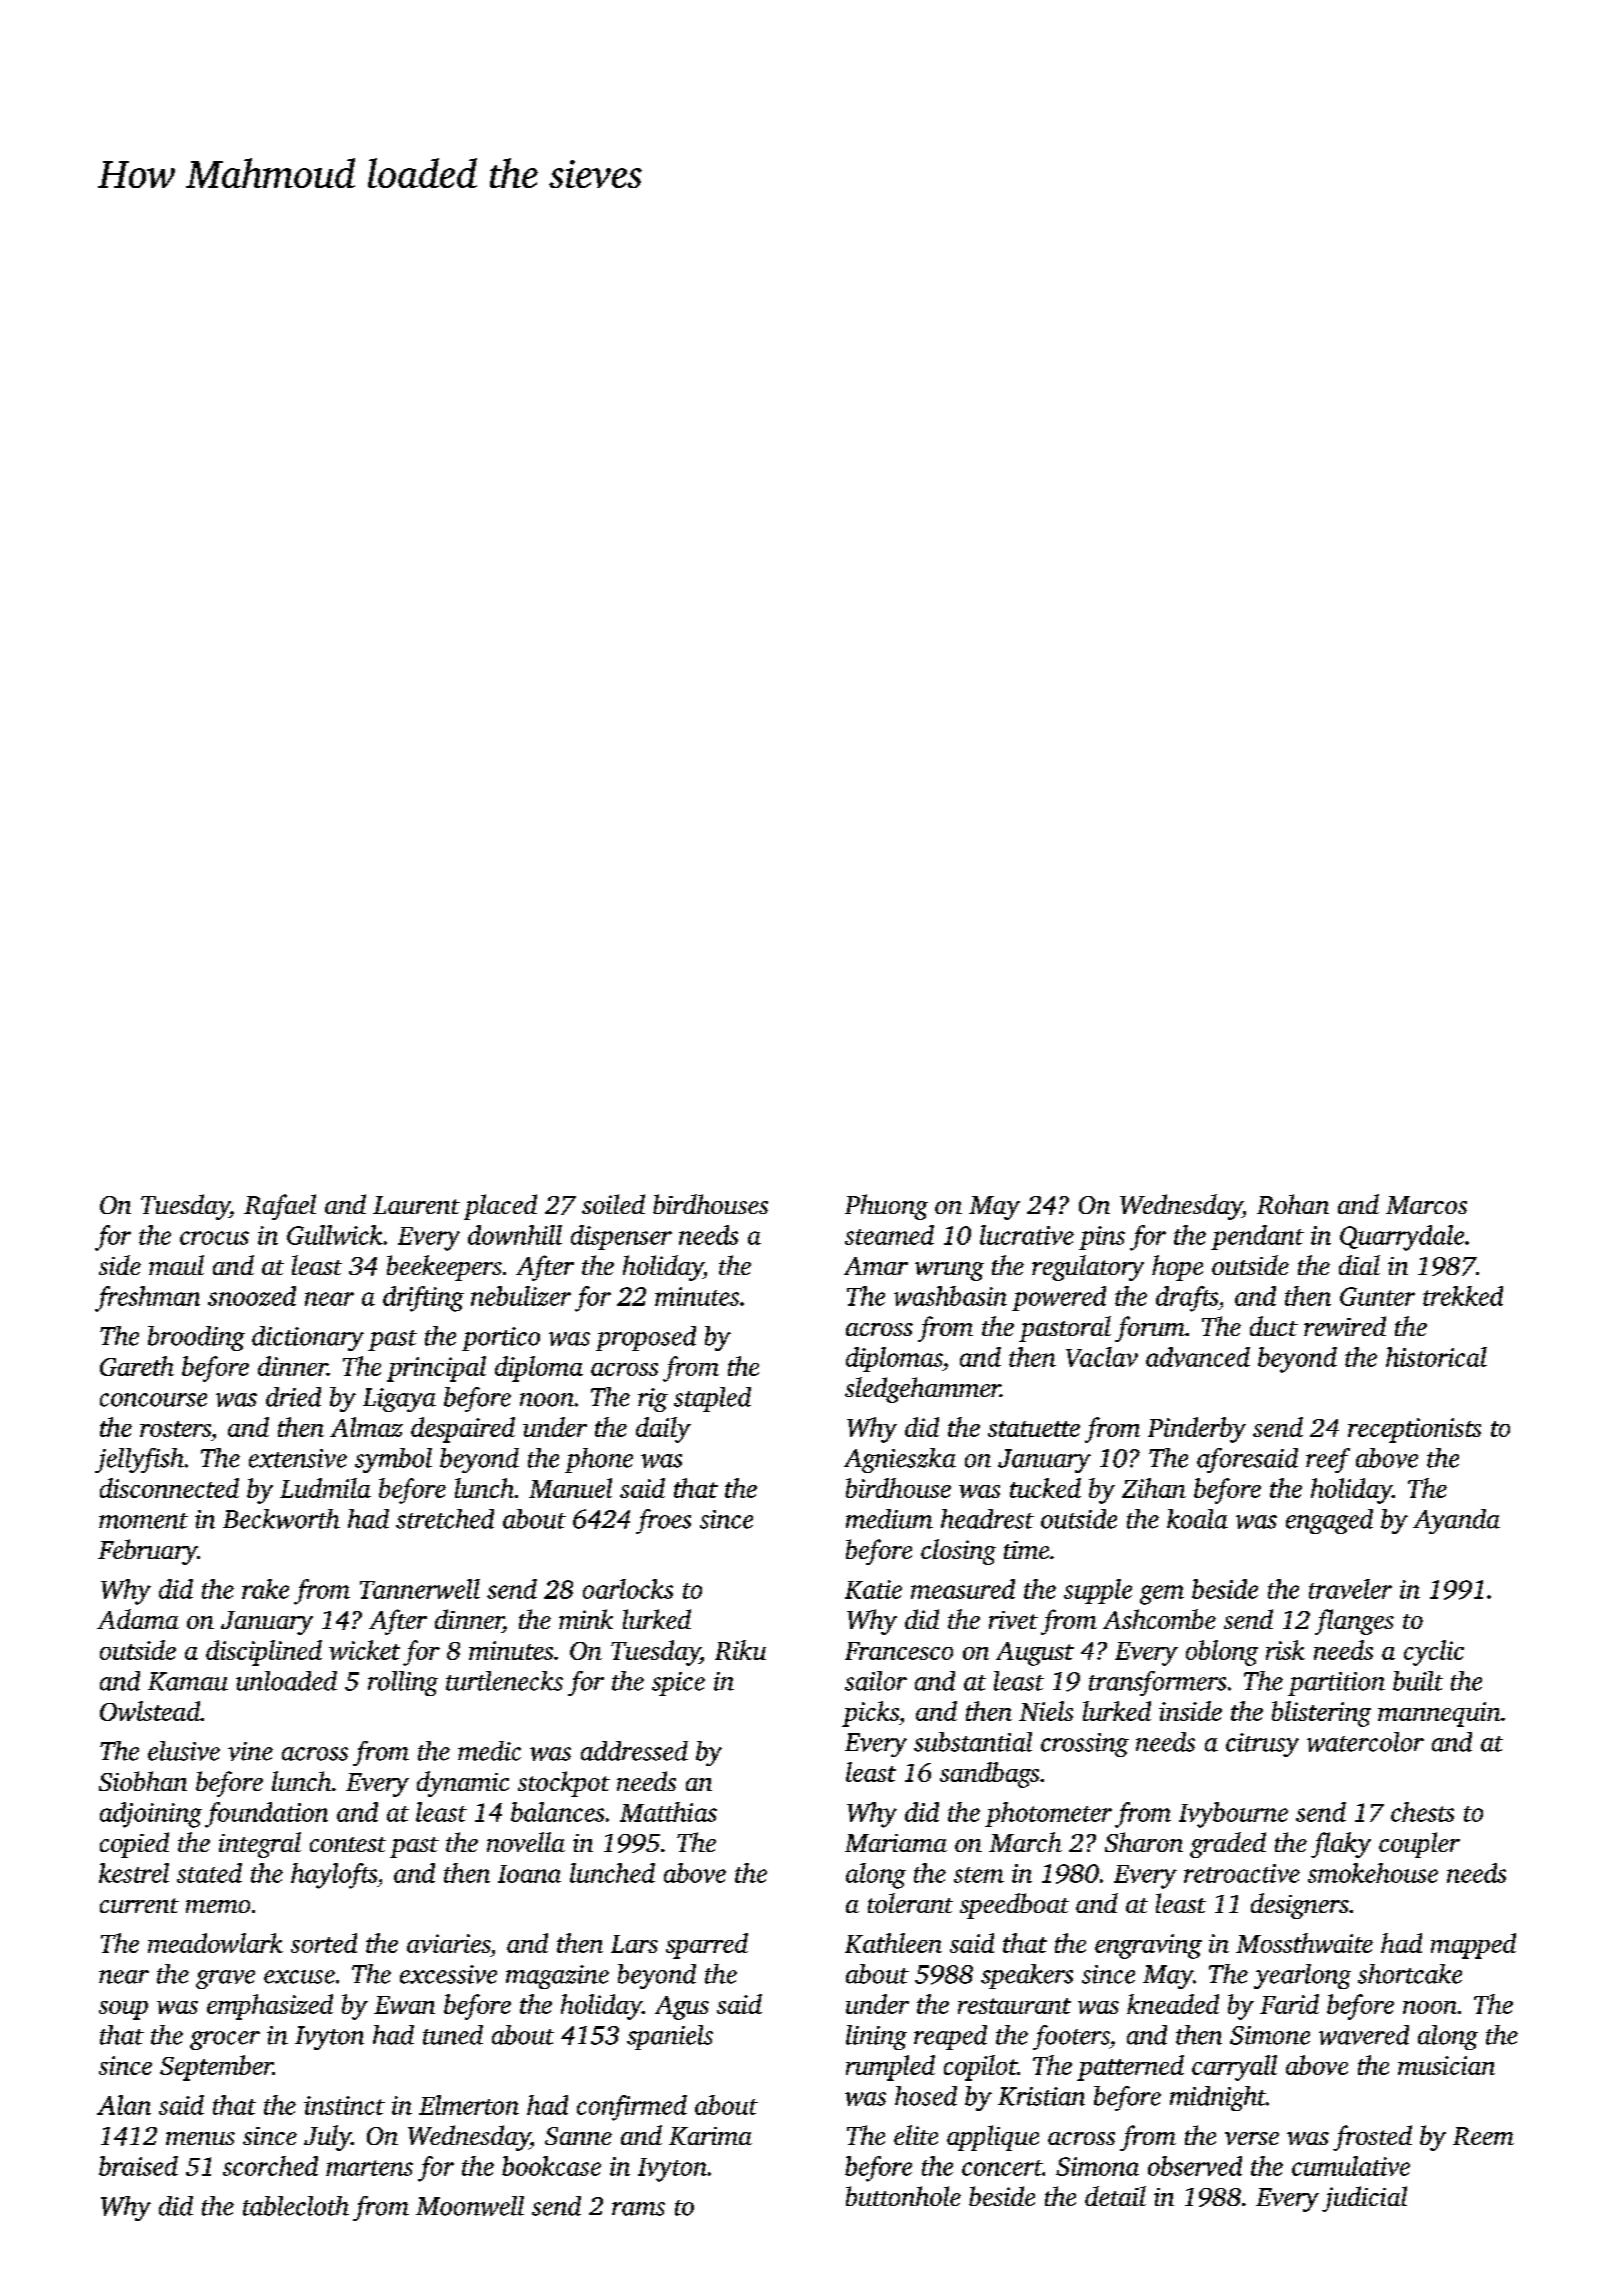 This image has height=2292, width=1620. I want to click on soiled, so click(613, 1204).
